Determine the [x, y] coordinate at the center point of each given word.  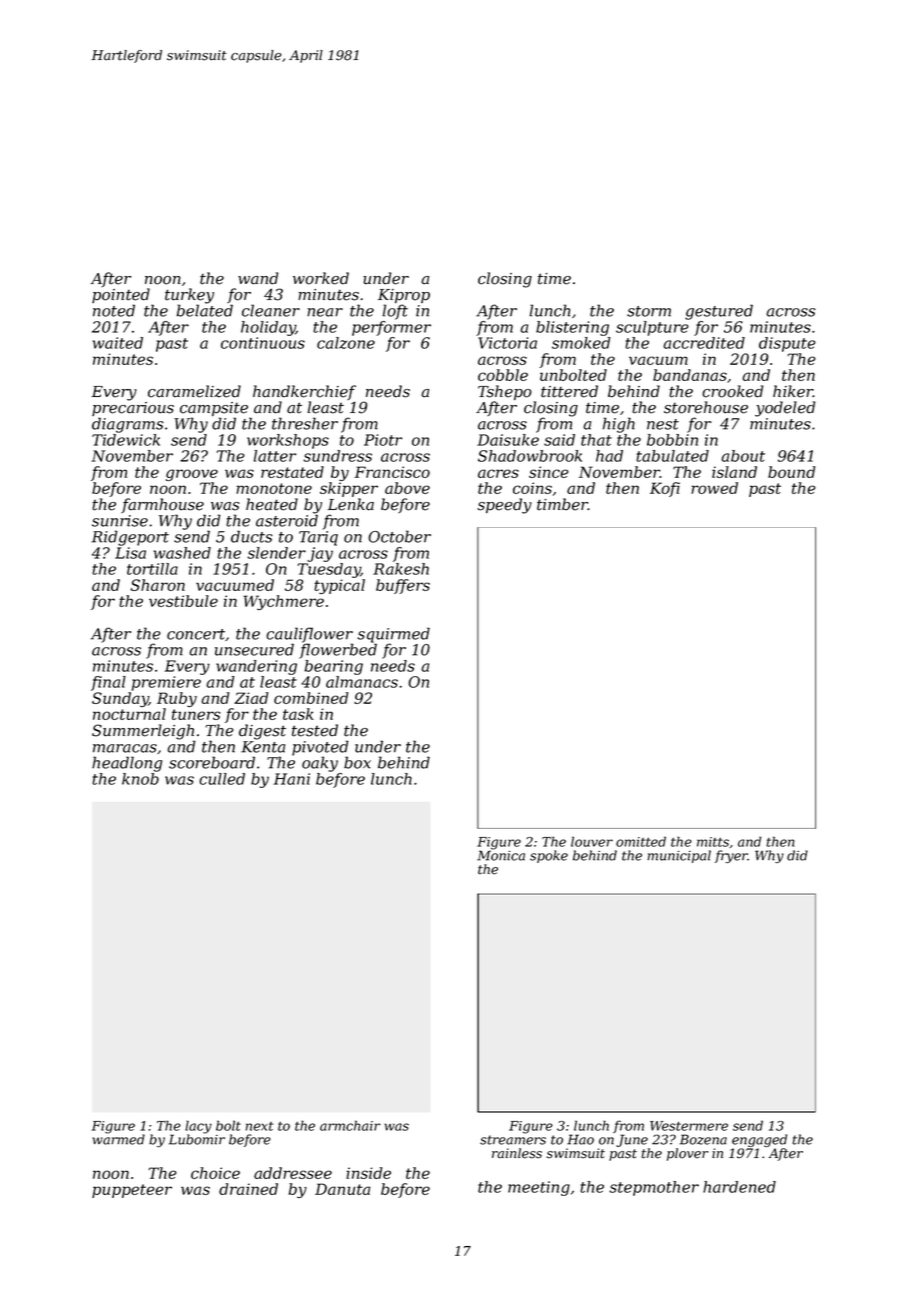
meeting [539, 1188]
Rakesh [401, 569]
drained [248, 1189]
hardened [739, 1187]
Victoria [507, 343]
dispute [787, 344]
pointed [121, 295]
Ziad [251, 698]
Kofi [665, 489]
